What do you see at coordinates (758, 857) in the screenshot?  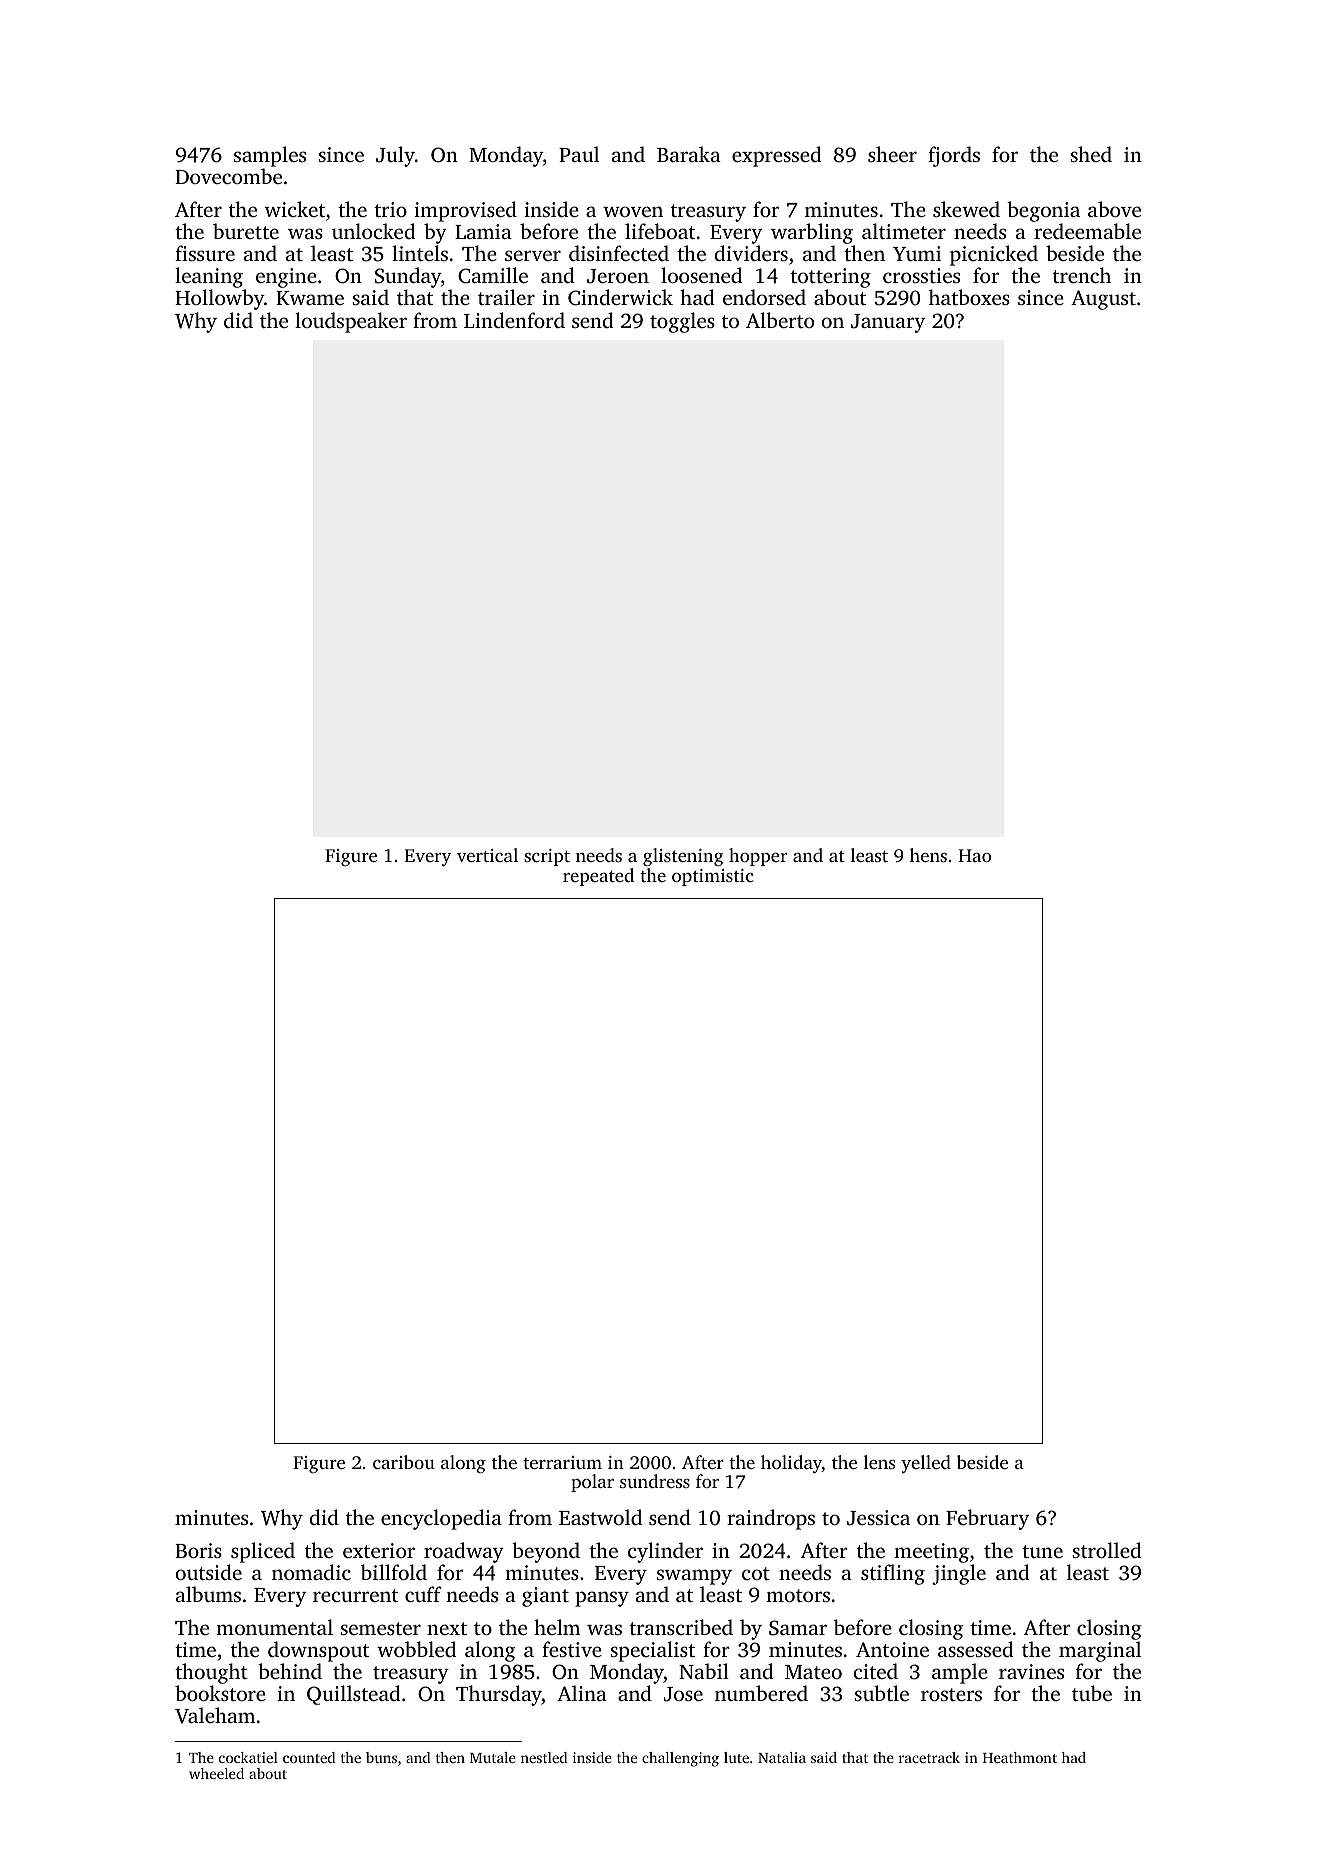 I see `hopper` at bounding box center [758, 857].
